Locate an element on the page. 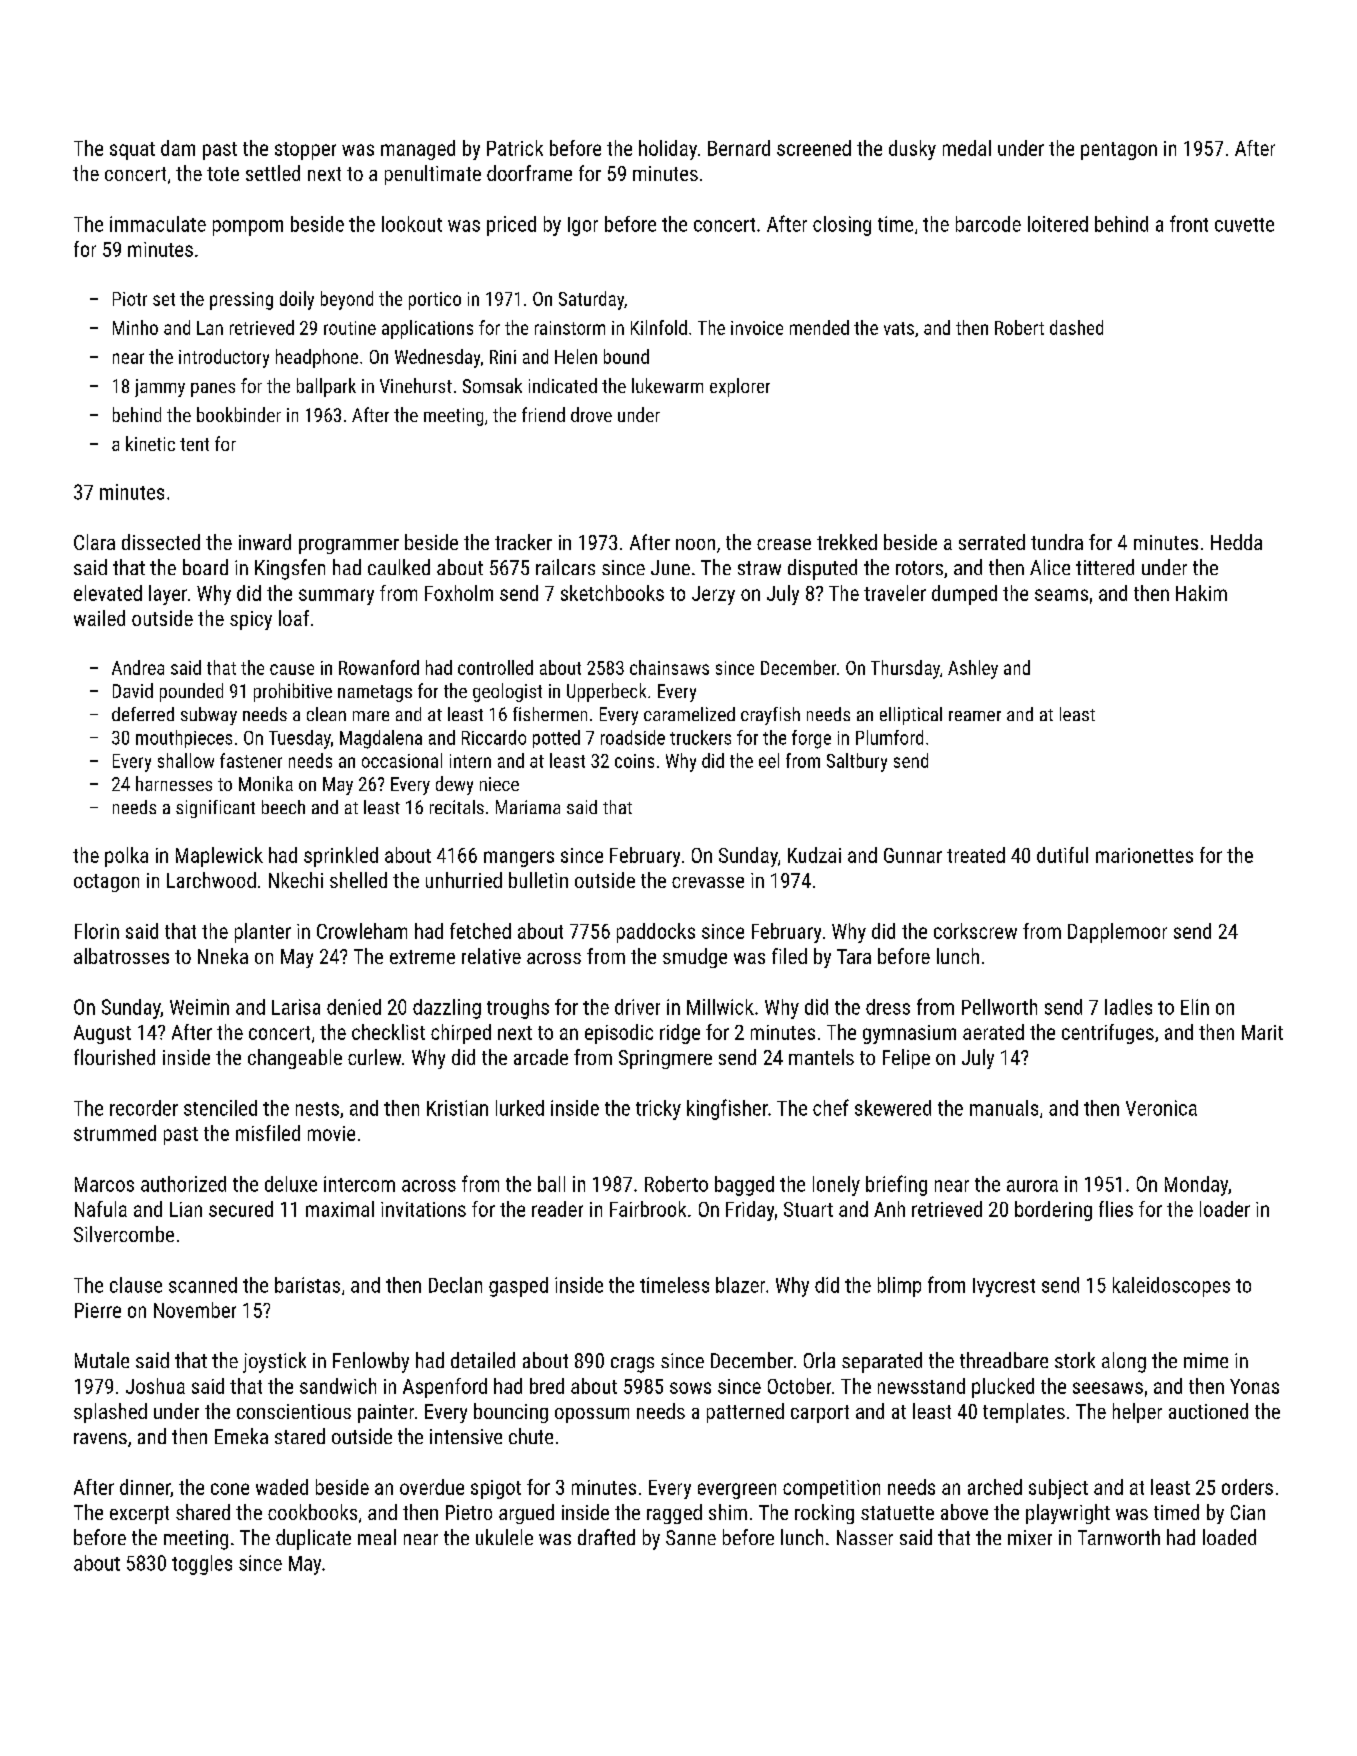  forge is located at coordinates (811, 739).
